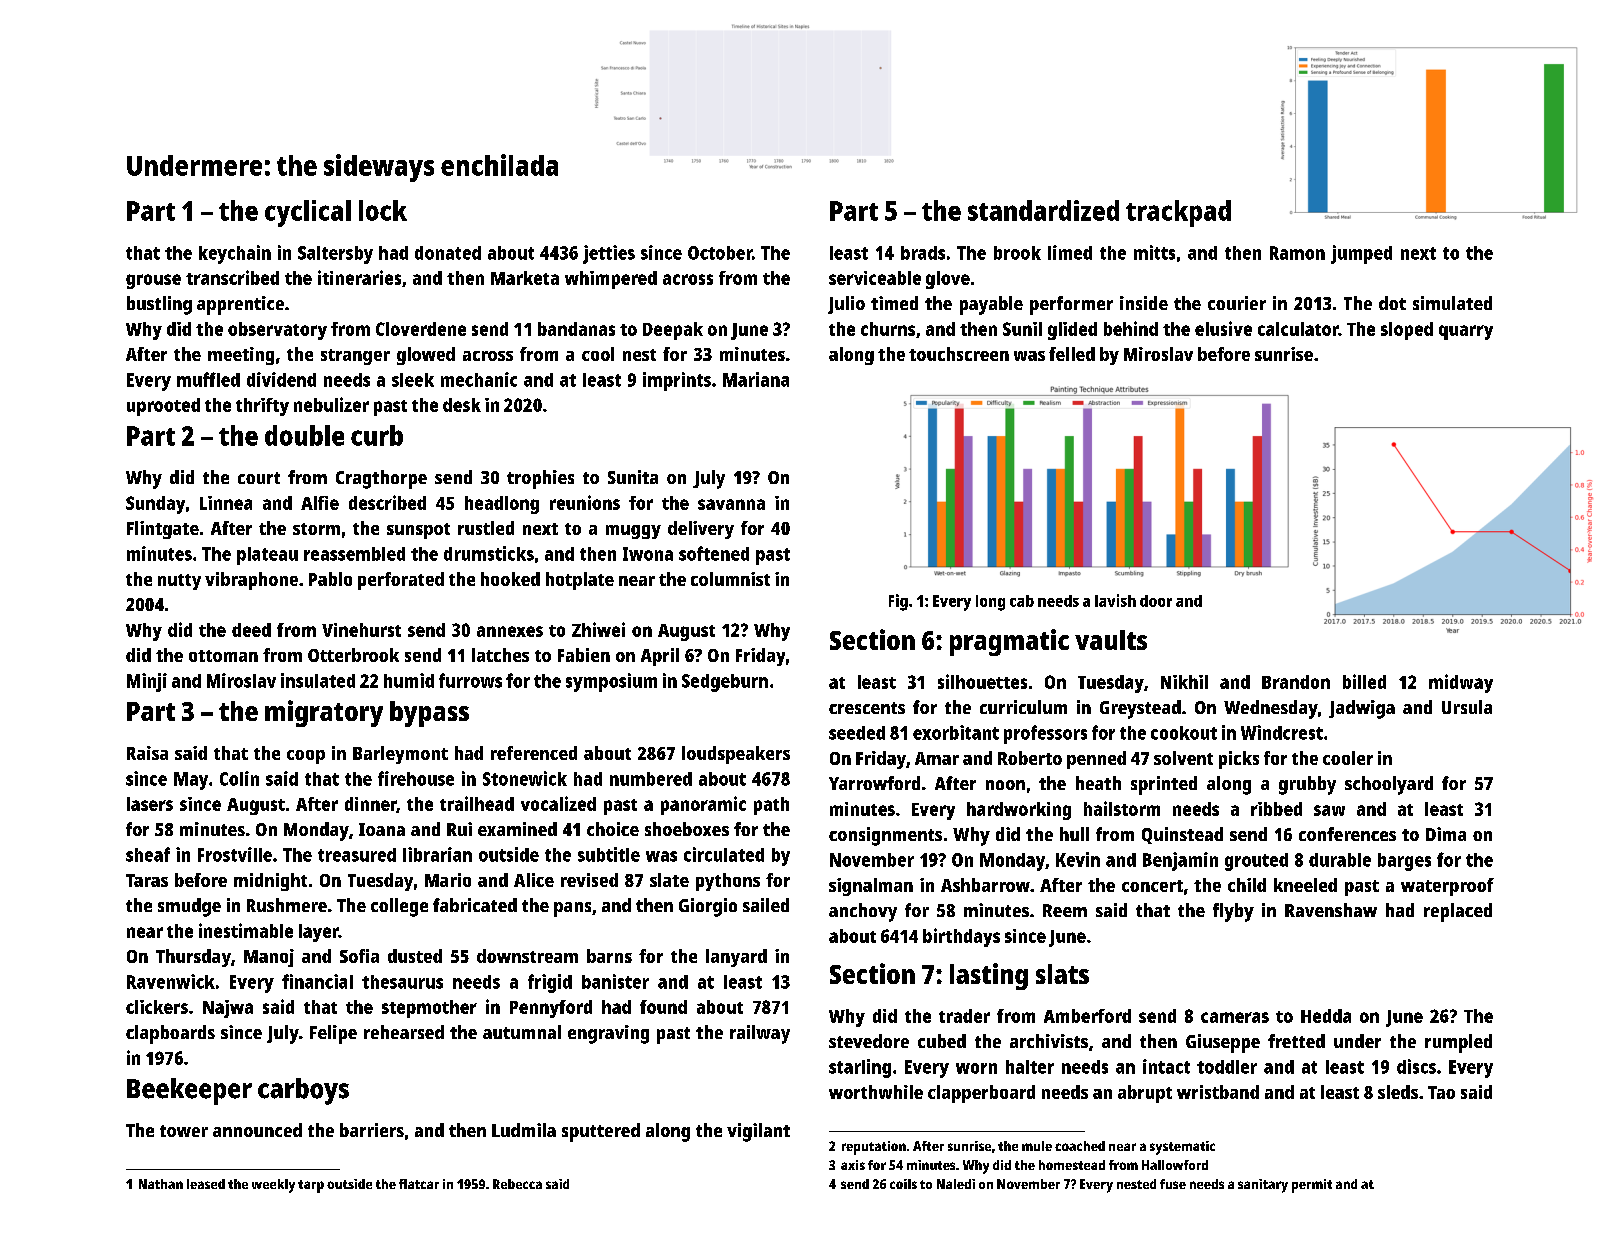  What do you see at coordinates (1156, 601) in the page?
I see `door` at bounding box center [1156, 601].
